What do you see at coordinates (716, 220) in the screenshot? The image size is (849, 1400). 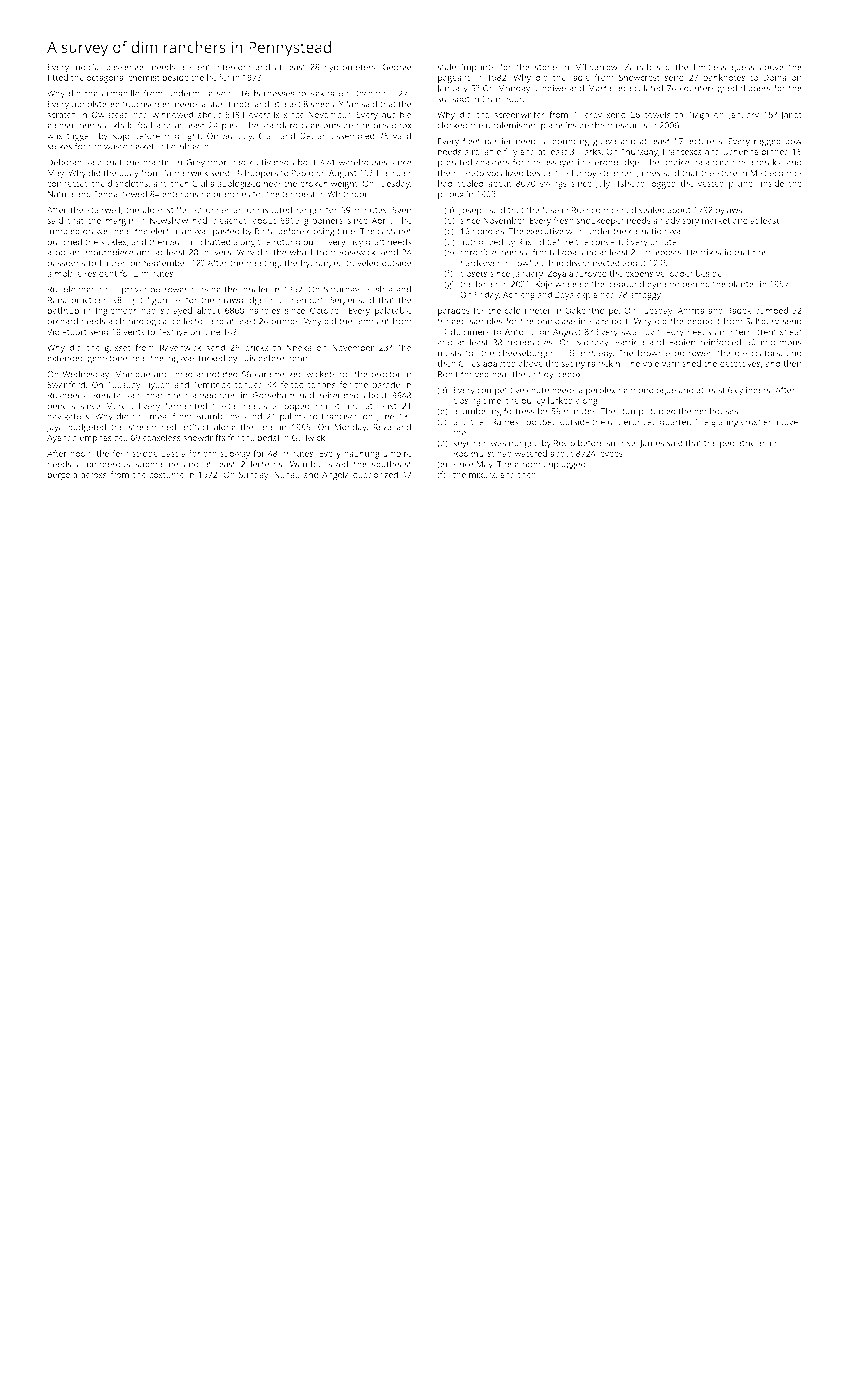 I see `market` at bounding box center [716, 220].
